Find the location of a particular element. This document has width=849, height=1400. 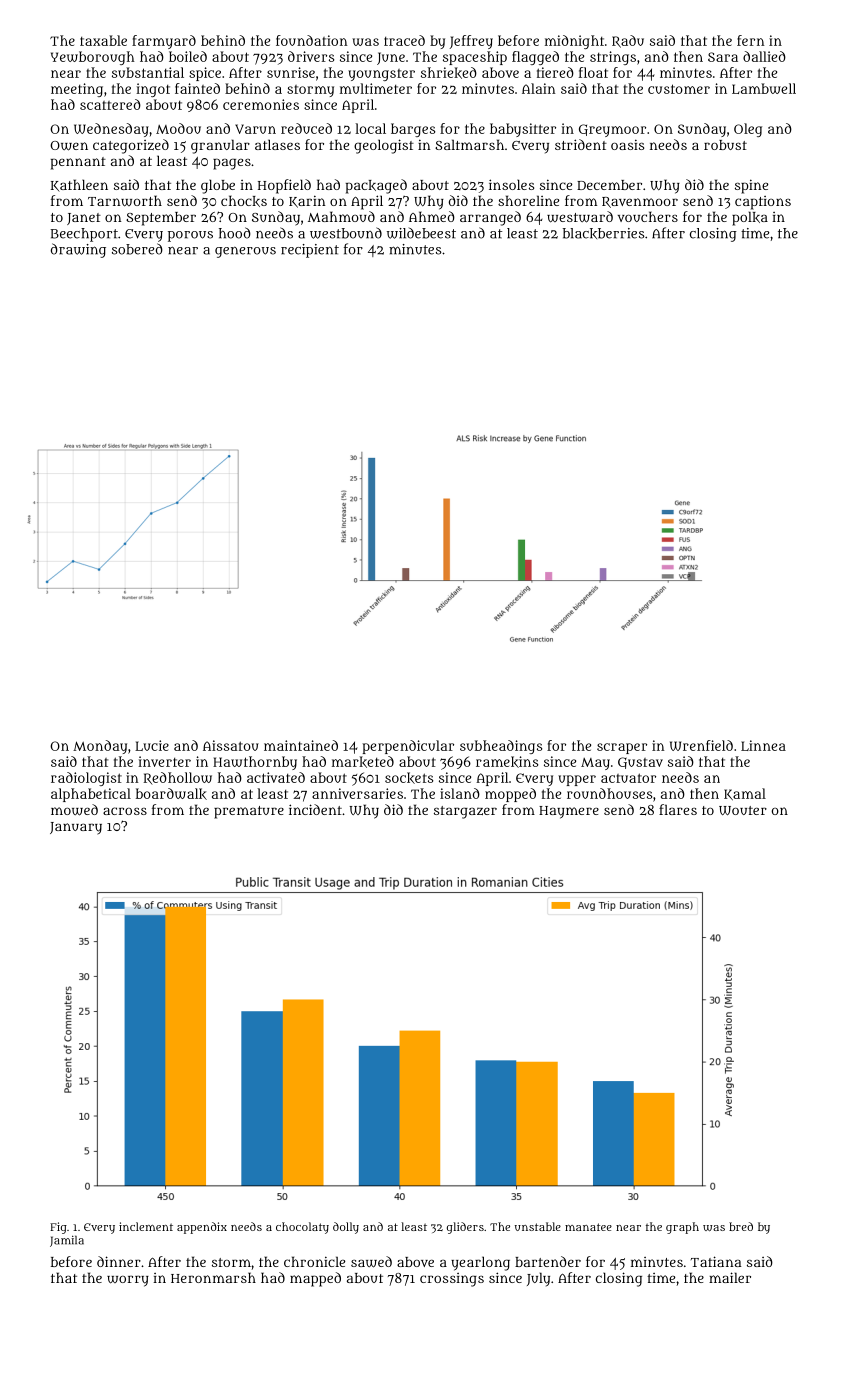

youngster is located at coordinates (381, 75).
